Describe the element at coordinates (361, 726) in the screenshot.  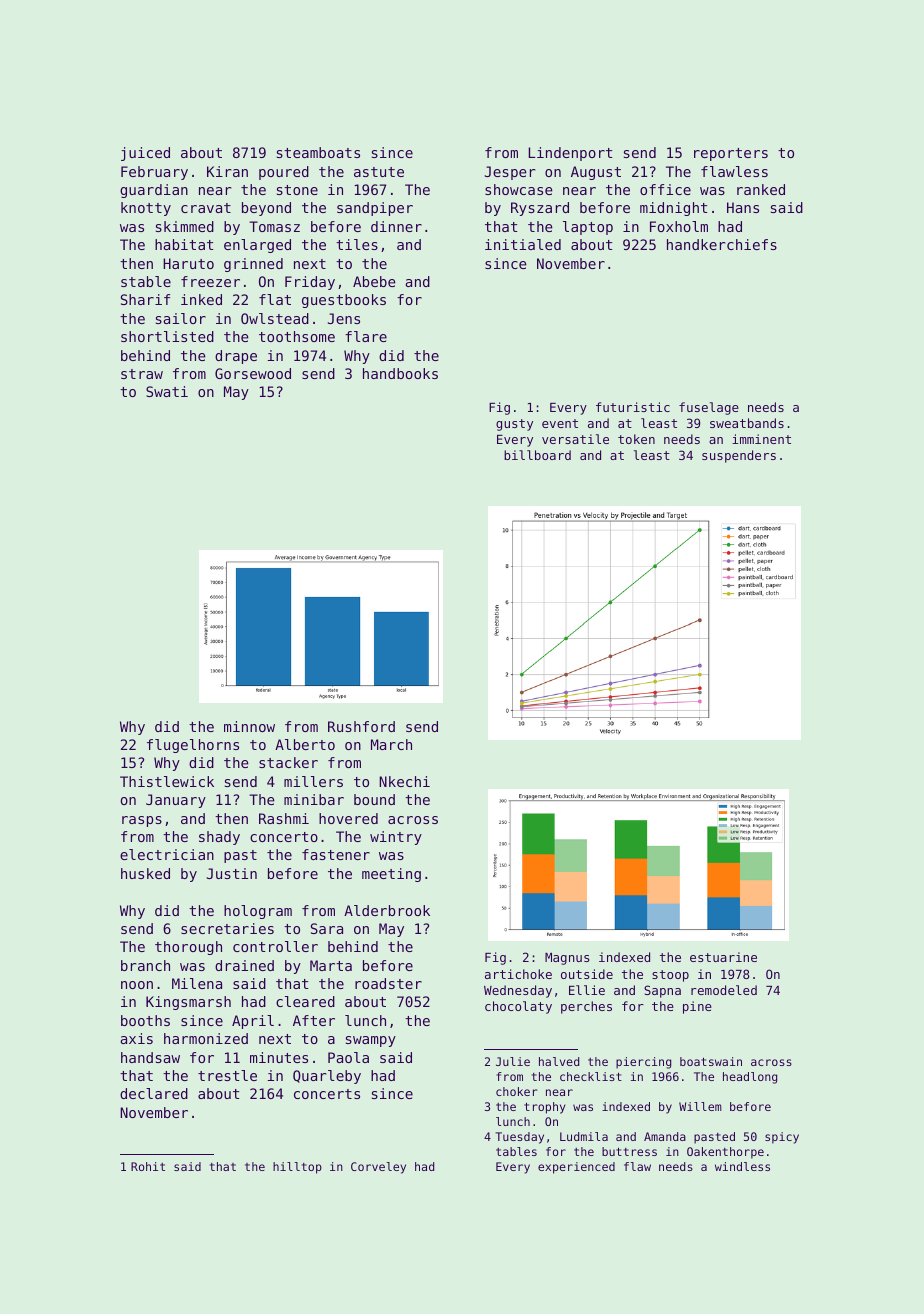
I see `Rushford` at that location.
